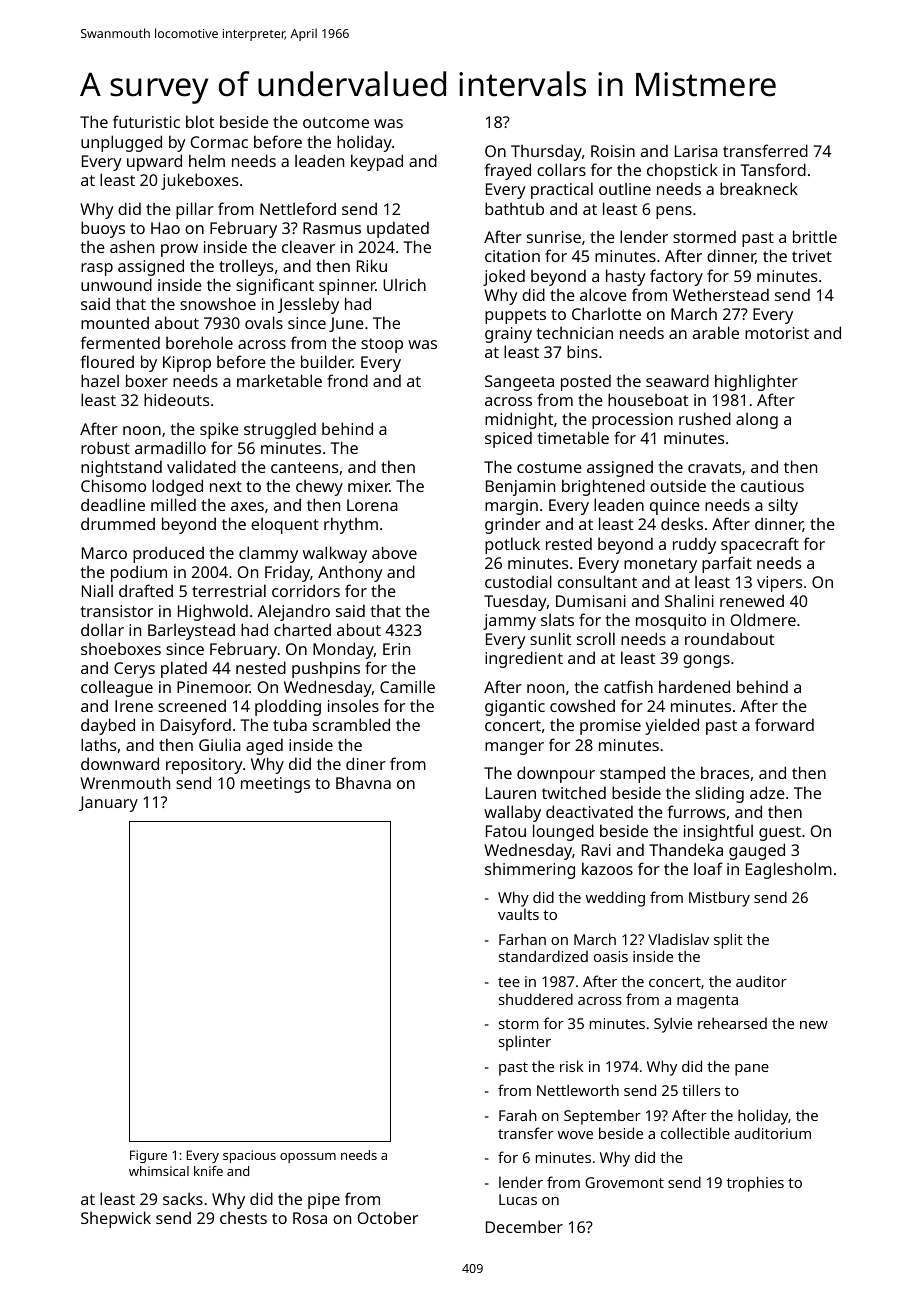 The image size is (924, 1314). I want to click on dollar, so click(102, 629).
